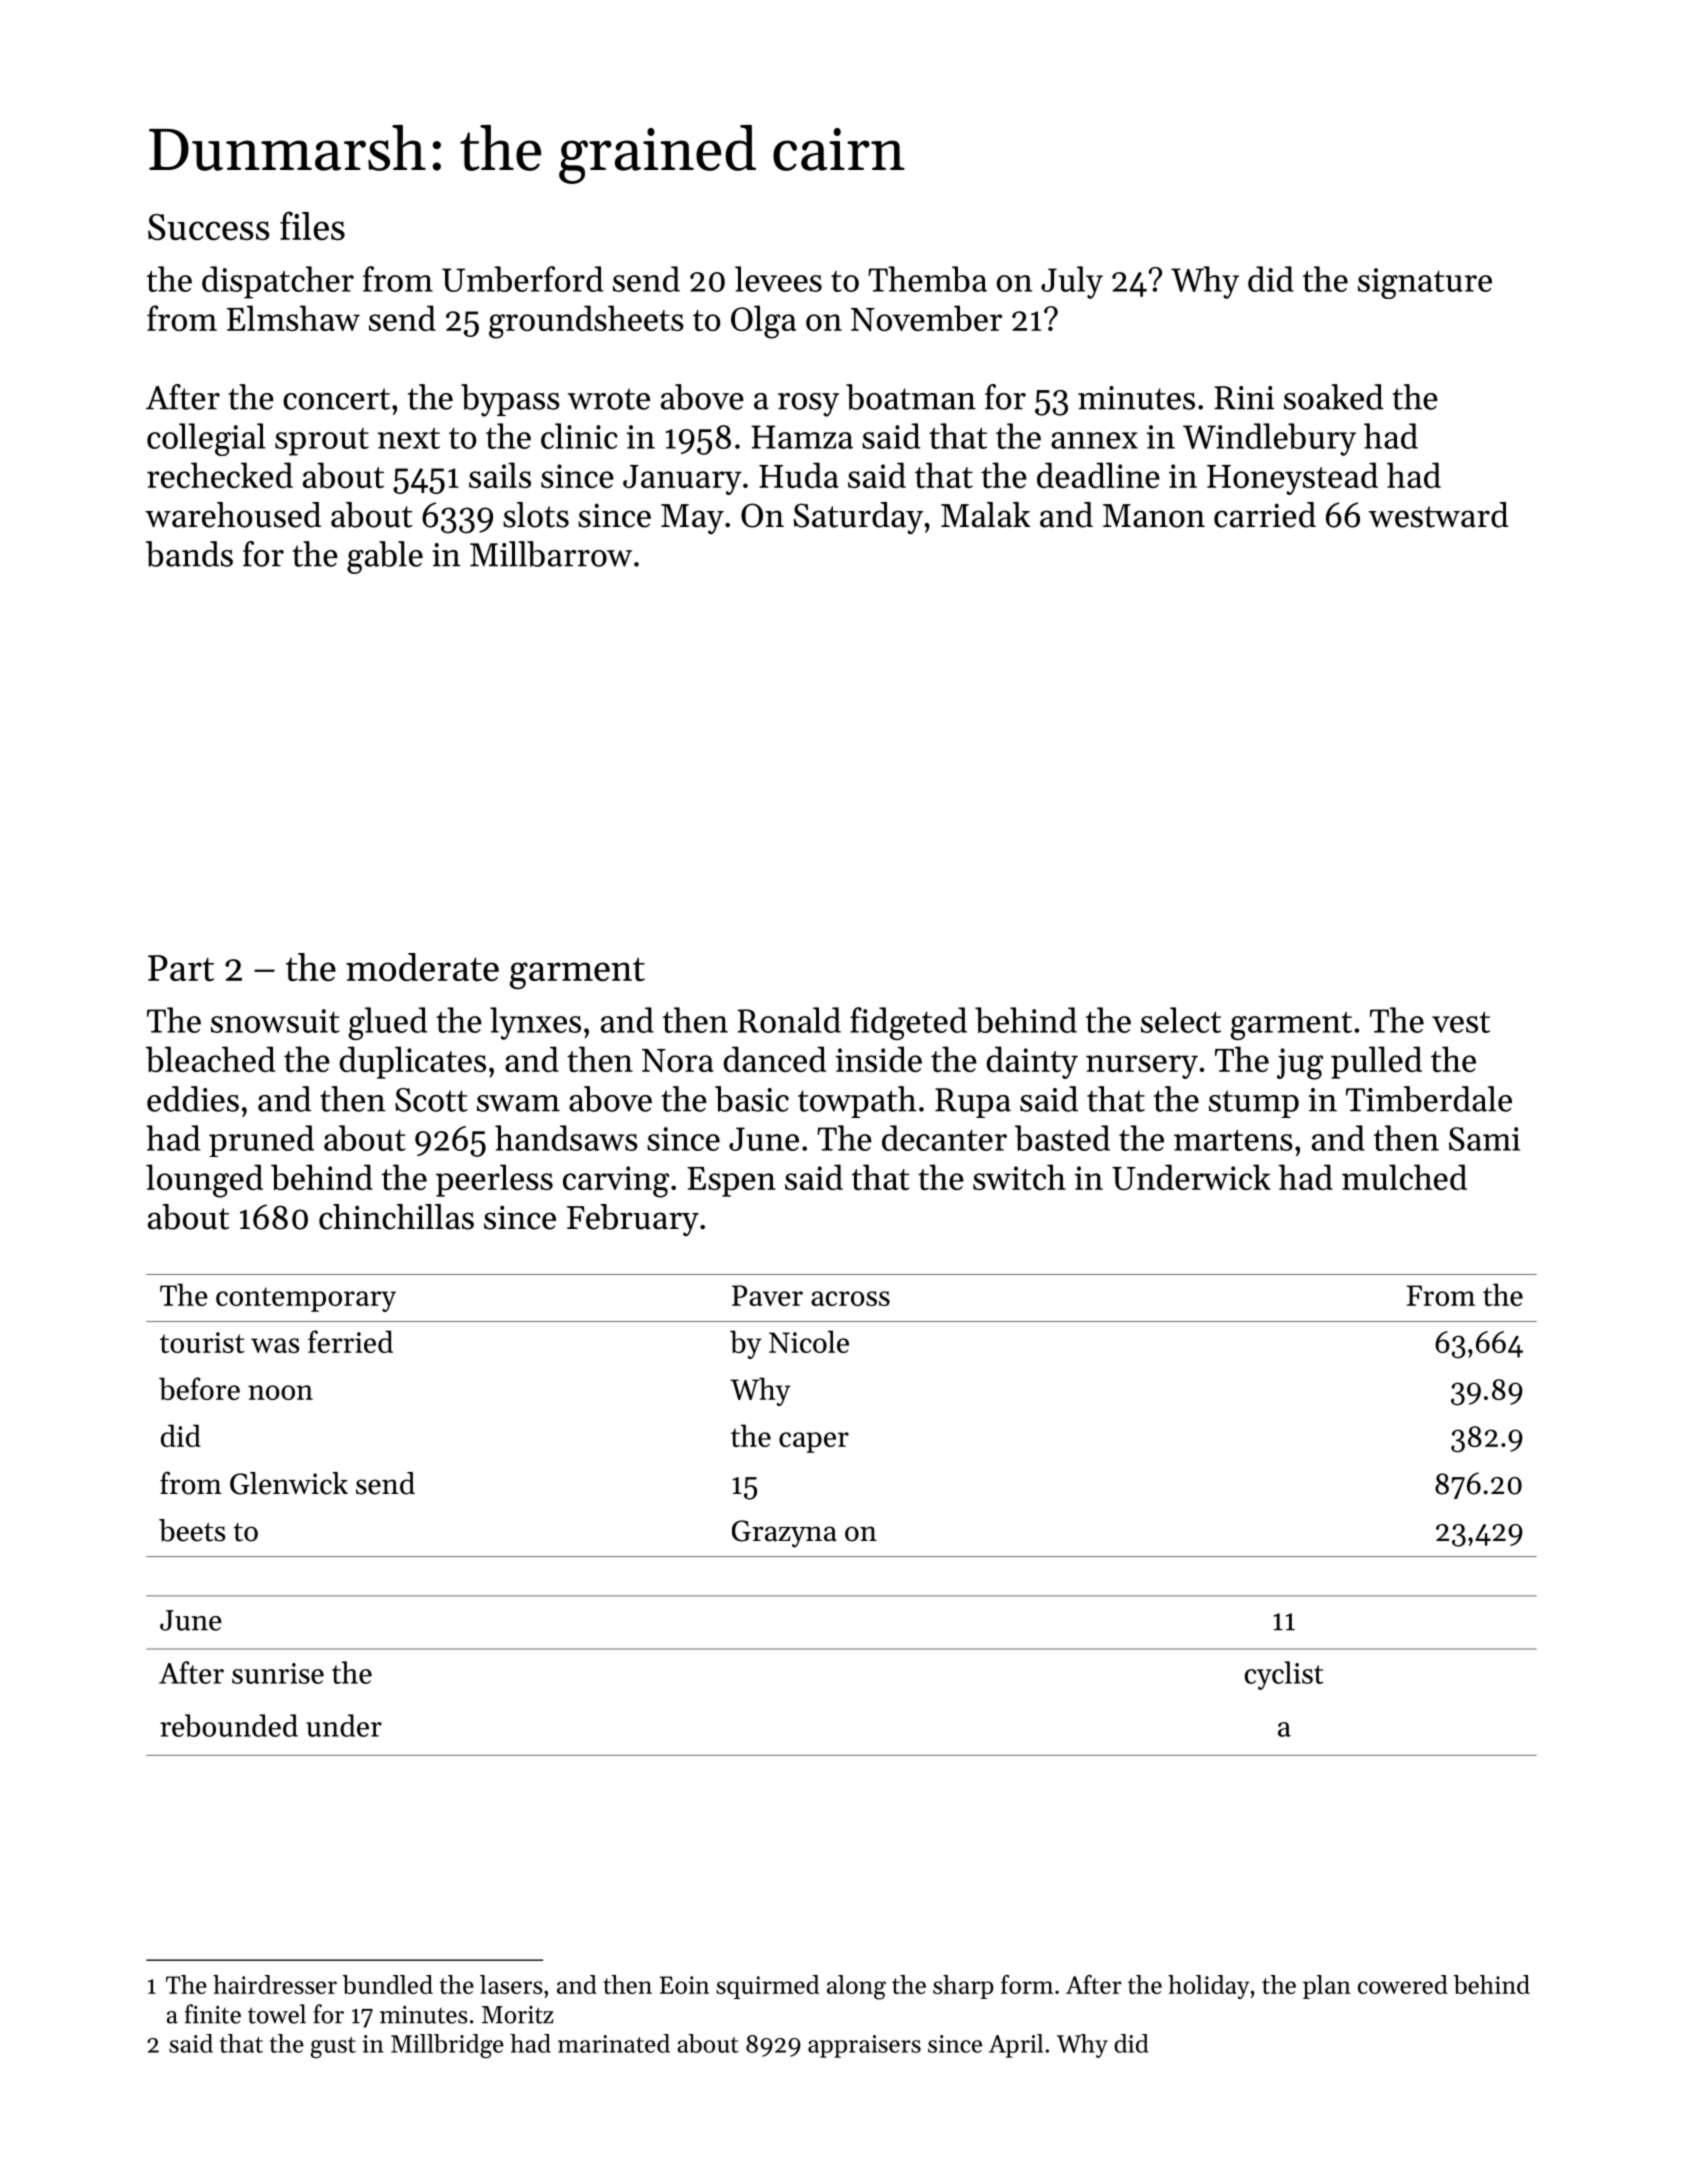  What do you see at coordinates (1327, 1987) in the screenshot?
I see `plan` at bounding box center [1327, 1987].
